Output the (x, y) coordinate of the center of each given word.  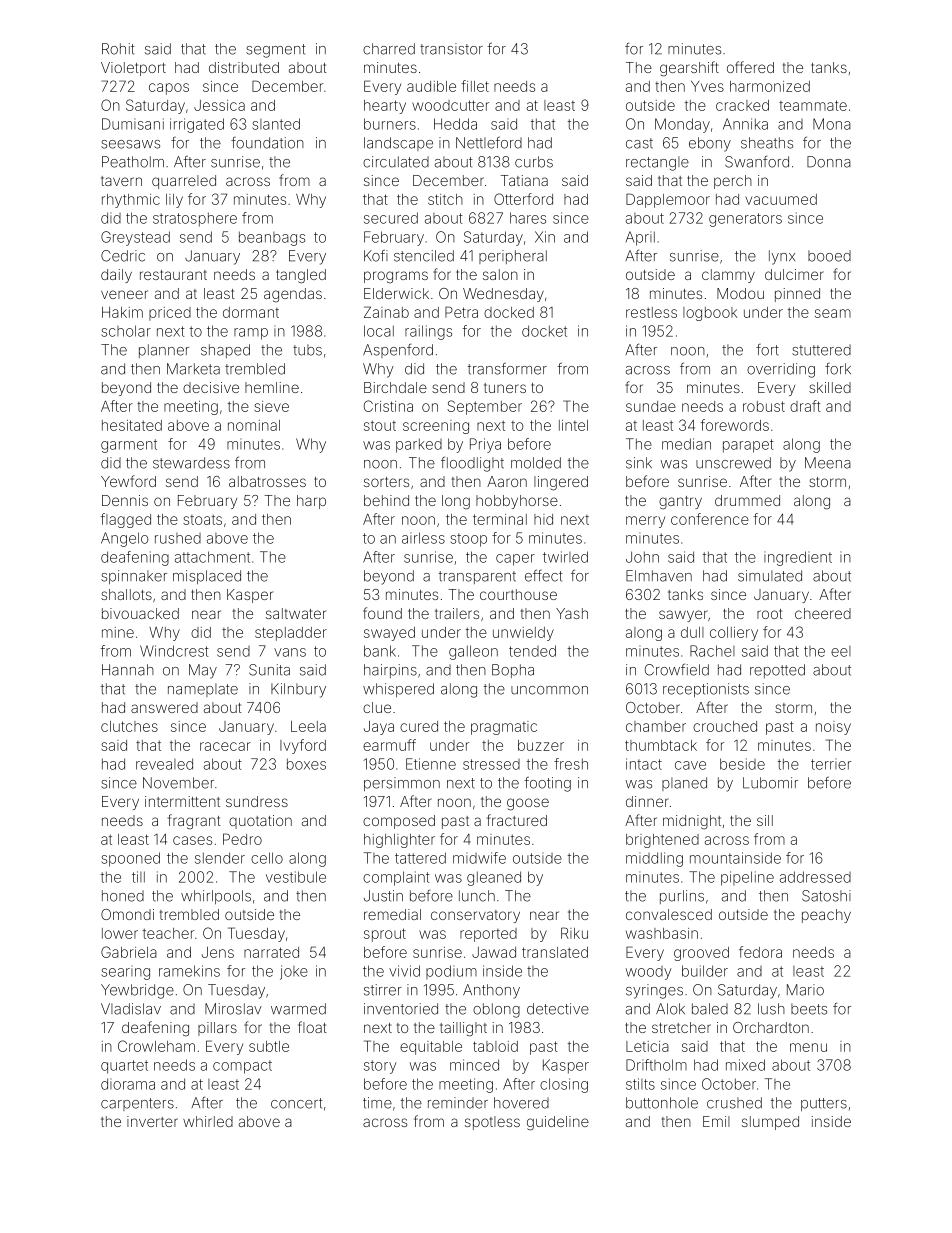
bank (380, 651)
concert (297, 1103)
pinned (797, 295)
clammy (728, 276)
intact (644, 764)
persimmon (402, 784)
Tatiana (524, 180)
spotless (492, 1123)
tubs (307, 350)
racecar (225, 746)
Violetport (133, 69)
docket (544, 331)
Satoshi (826, 896)
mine (118, 632)
